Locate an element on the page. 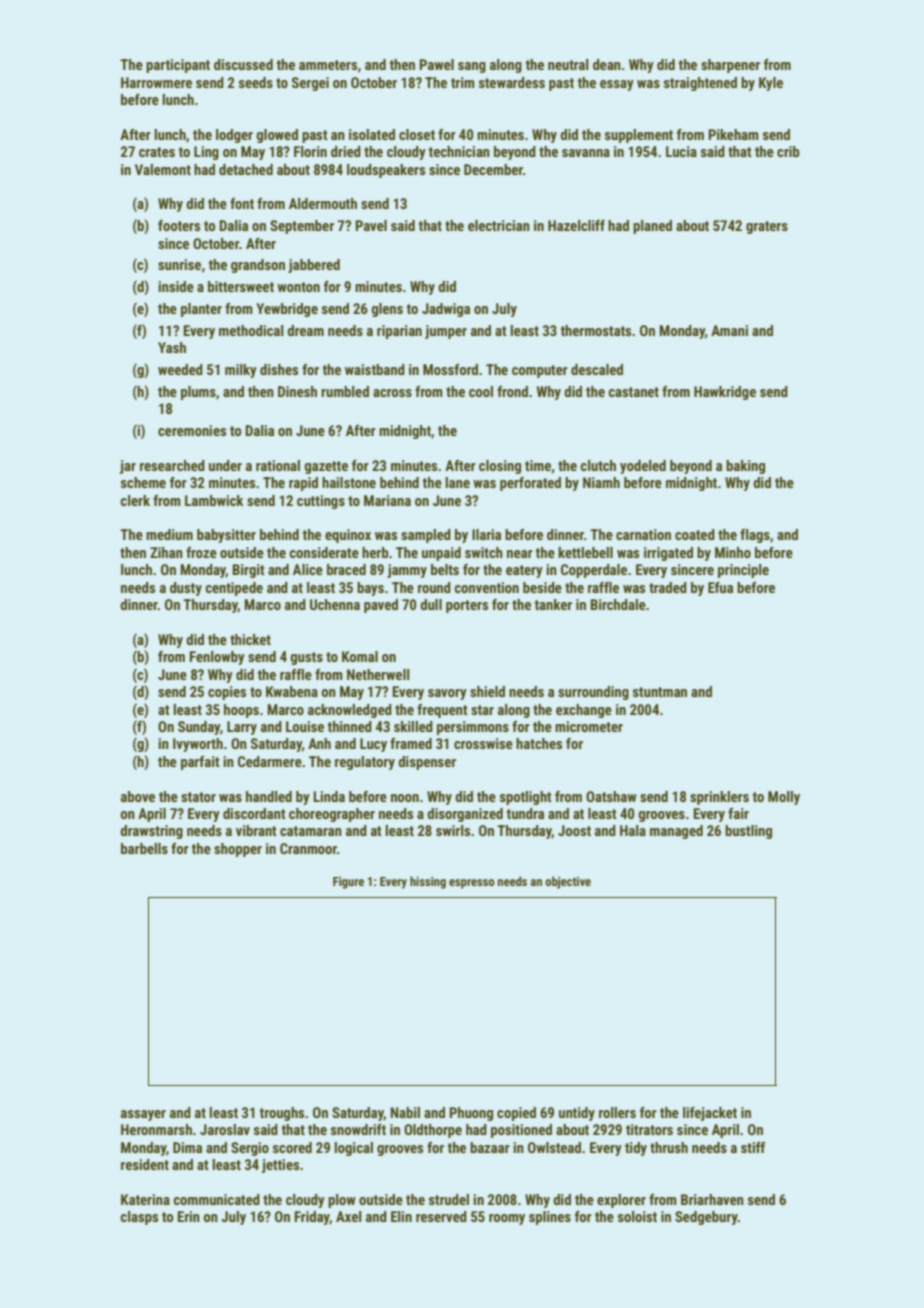  Oatshaw is located at coordinates (611, 796).
